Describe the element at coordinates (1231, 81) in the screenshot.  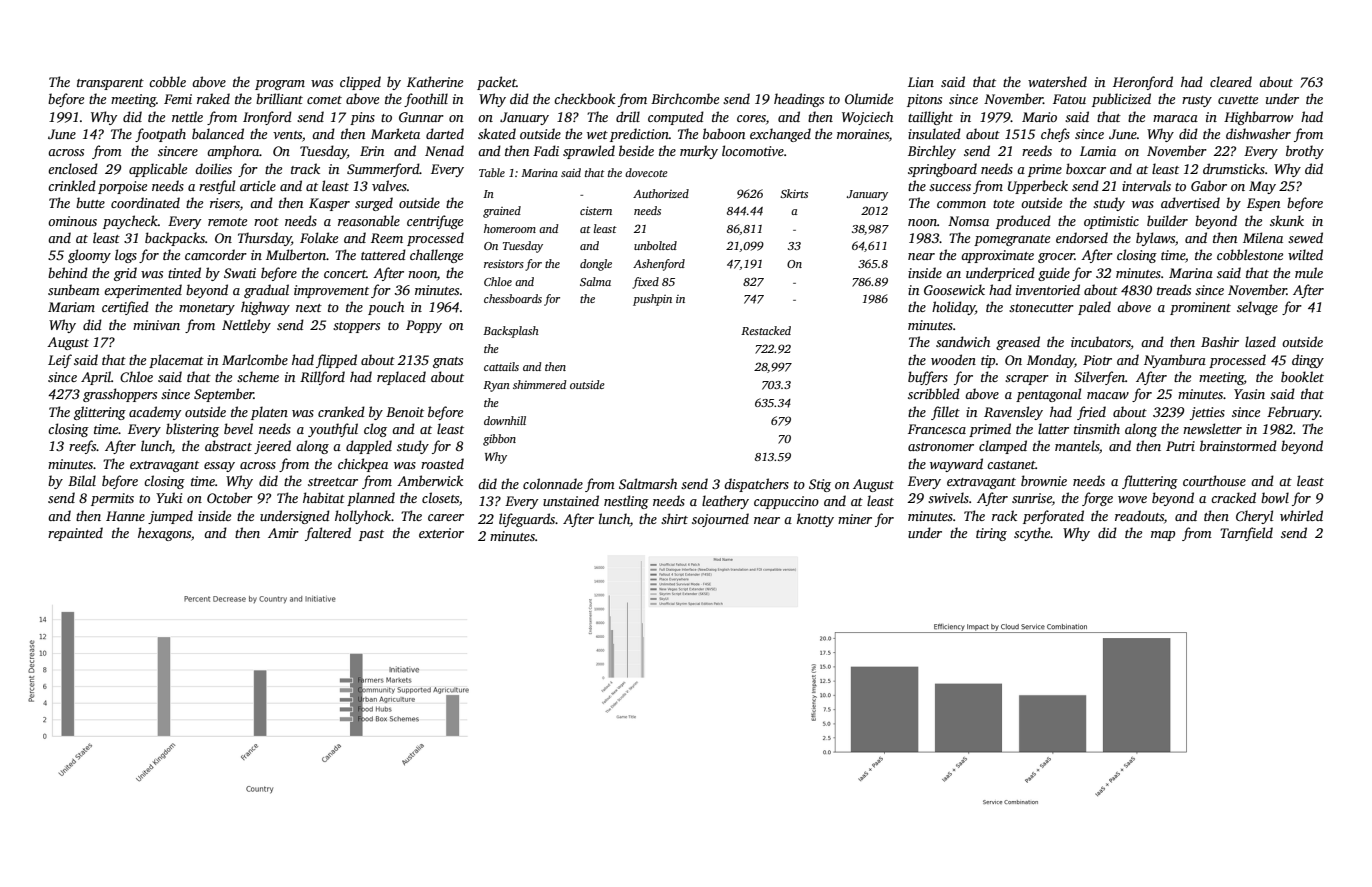
I see `cleared` at that location.
